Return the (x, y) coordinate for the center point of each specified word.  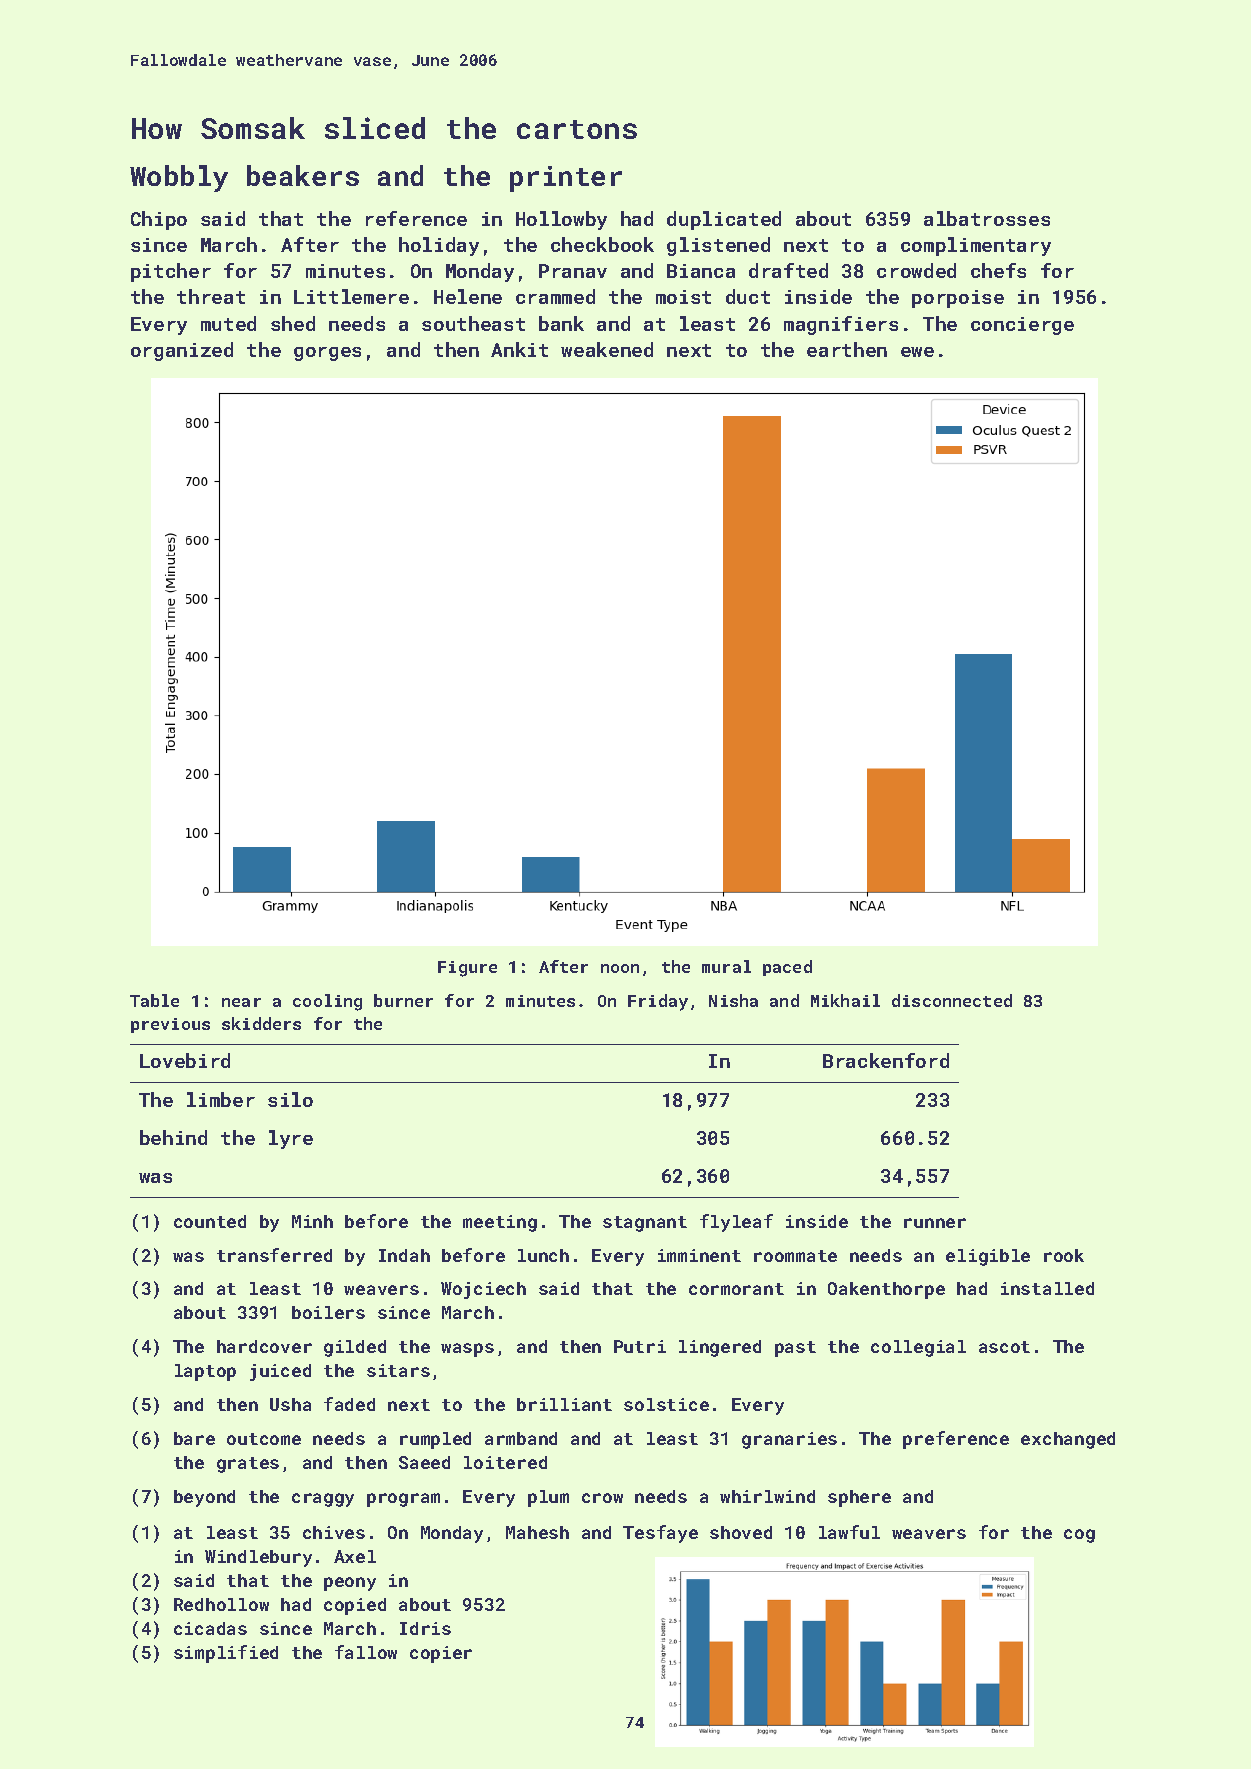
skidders (261, 1023)
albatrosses (987, 218)
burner (403, 1000)
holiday (439, 246)
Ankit (519, 349)
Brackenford (886, 1060)
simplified (226, 1654)
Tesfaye (660, 1534)
